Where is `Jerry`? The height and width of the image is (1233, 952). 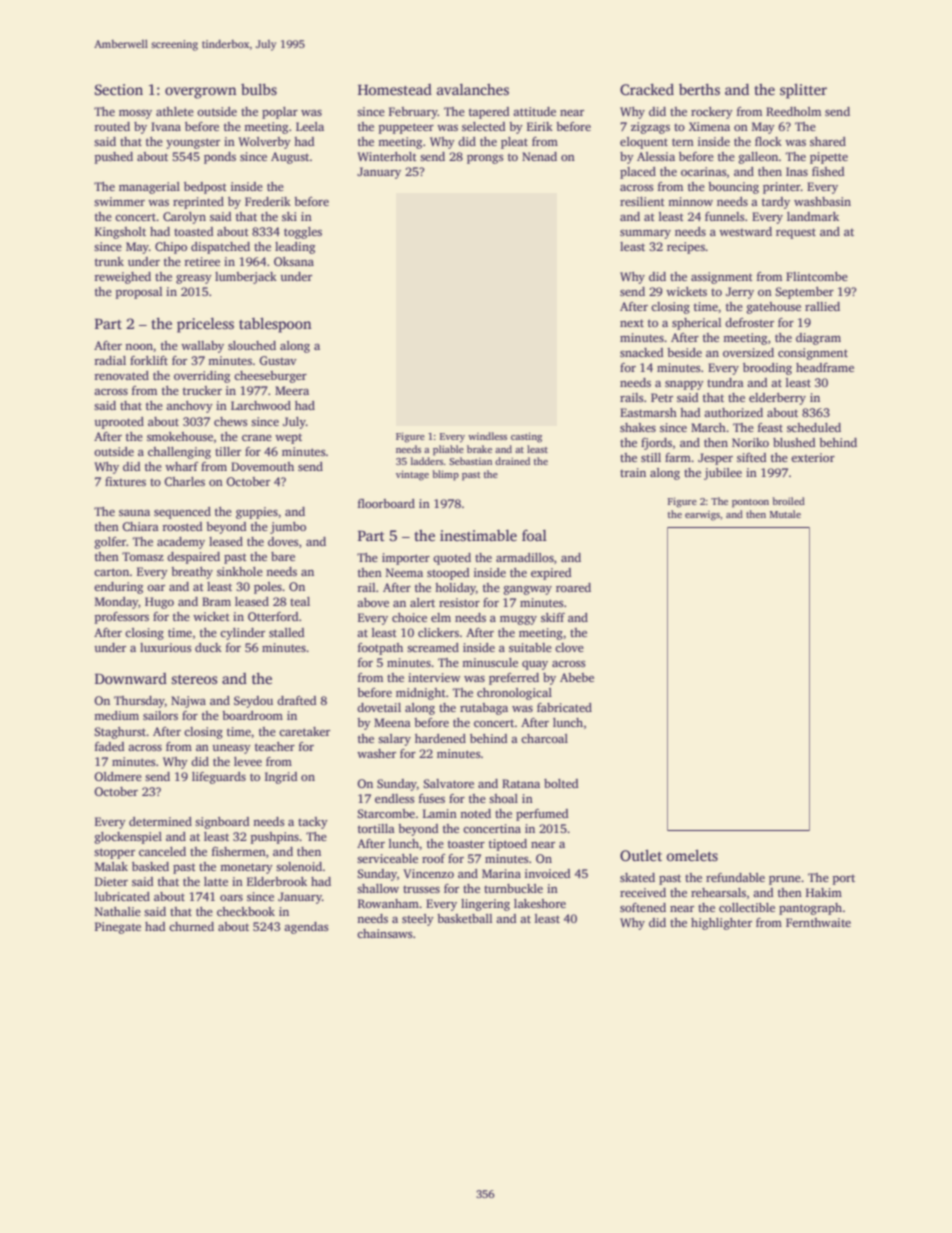
Jerry is located at coordinates (740, 293).
